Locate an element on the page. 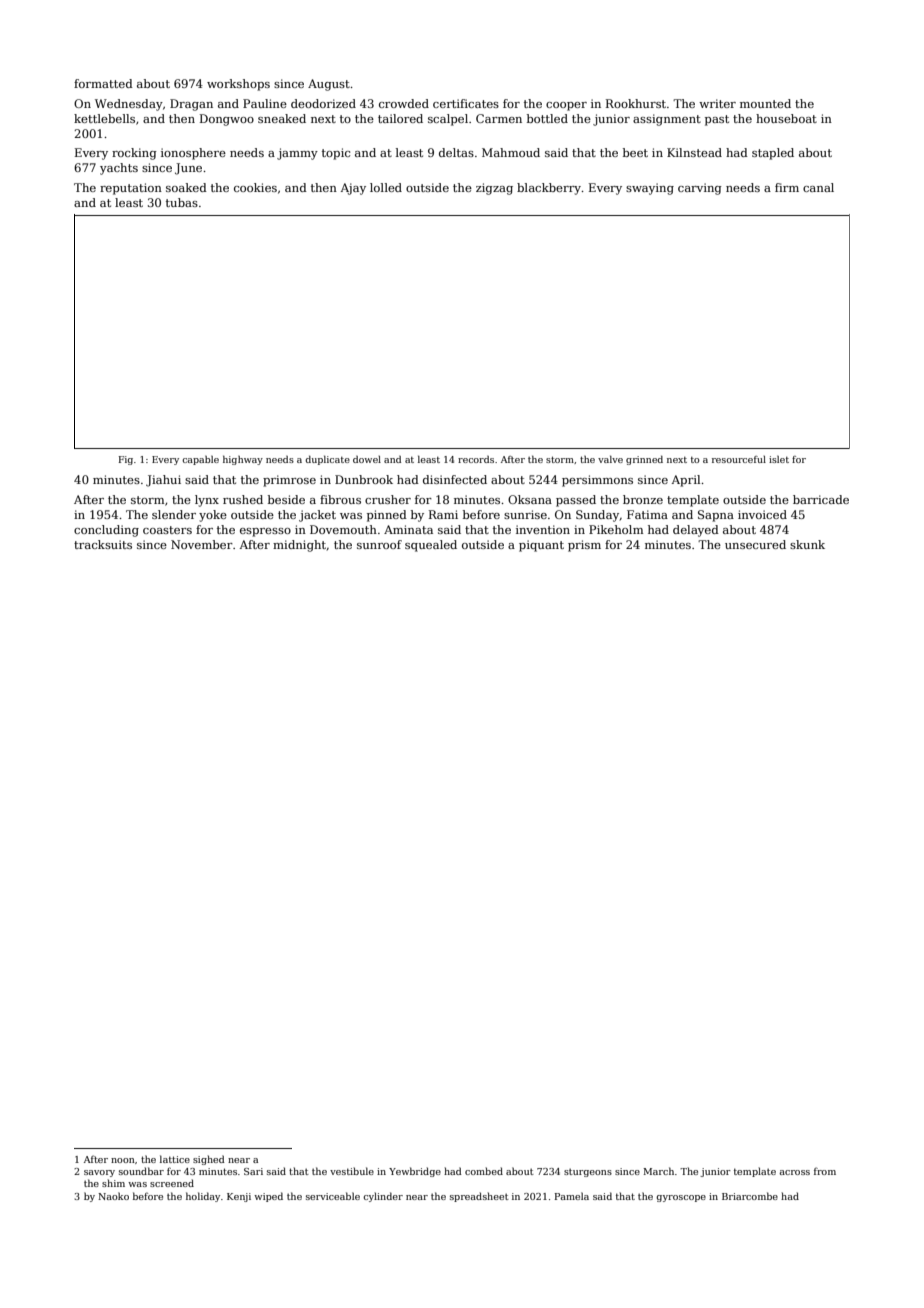  from is located at coordinates (825, 1171).
